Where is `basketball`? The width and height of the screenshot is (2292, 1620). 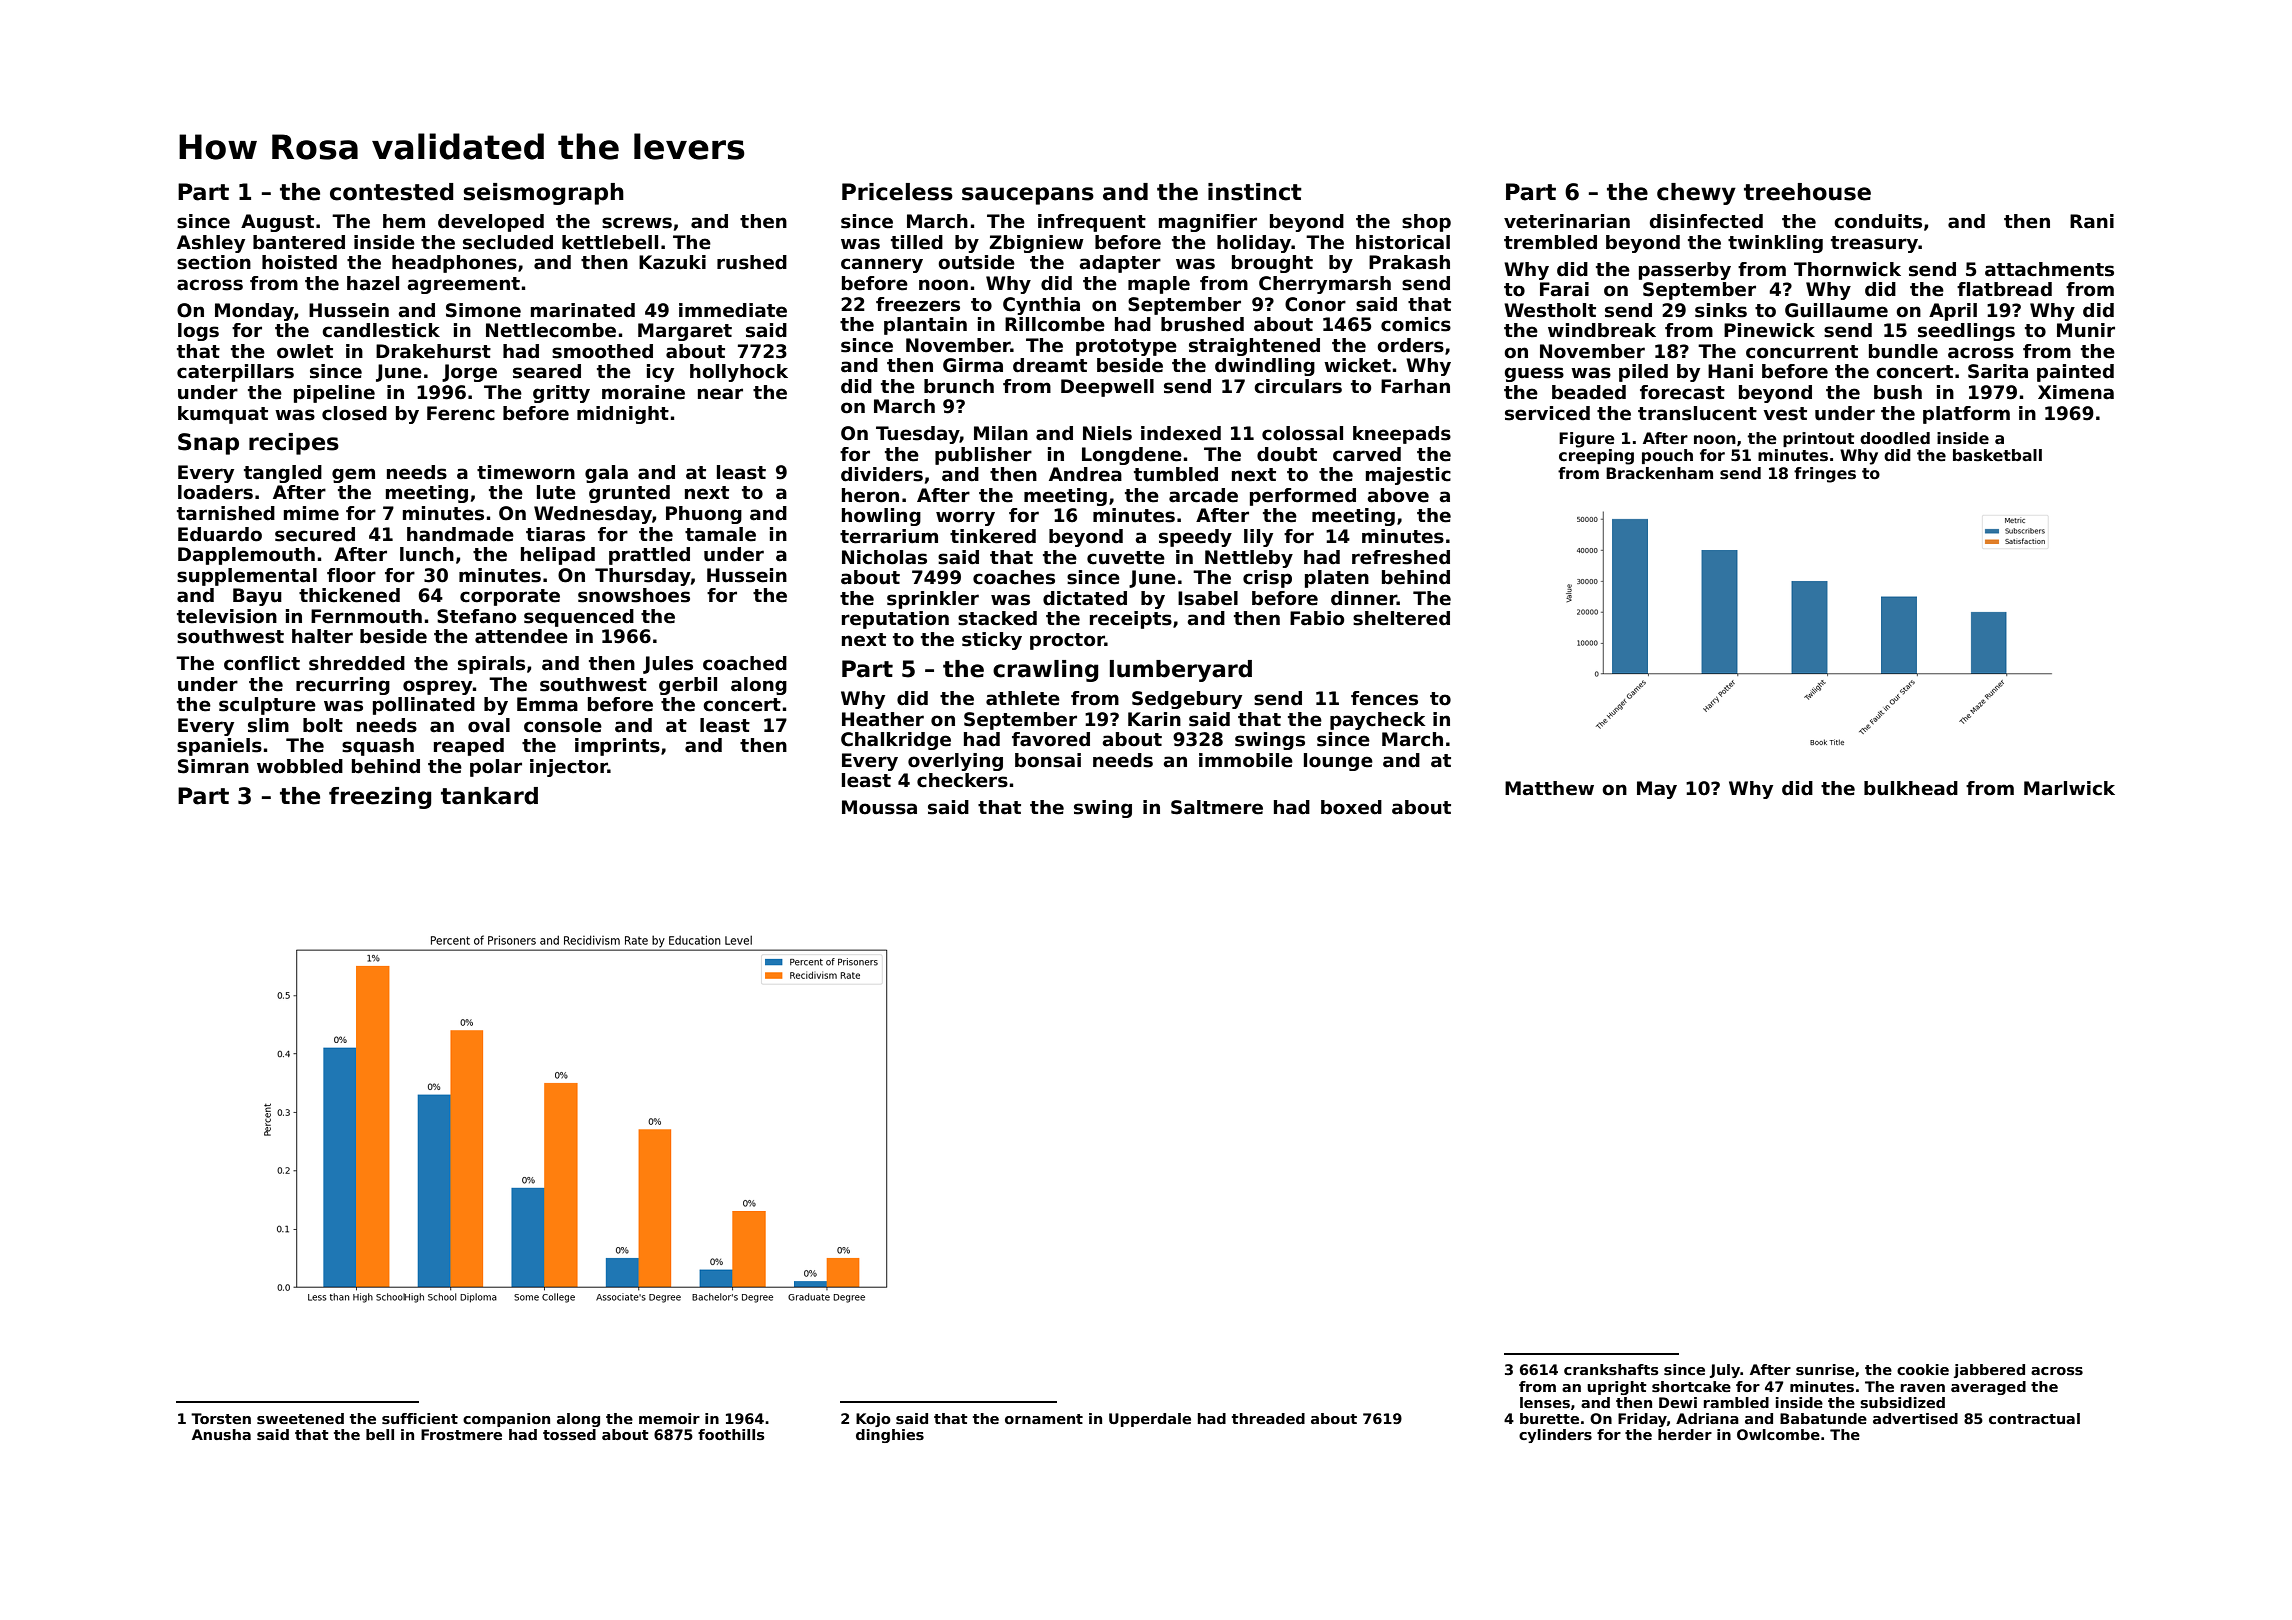
basketball is located at coordinates (1997, 455).
